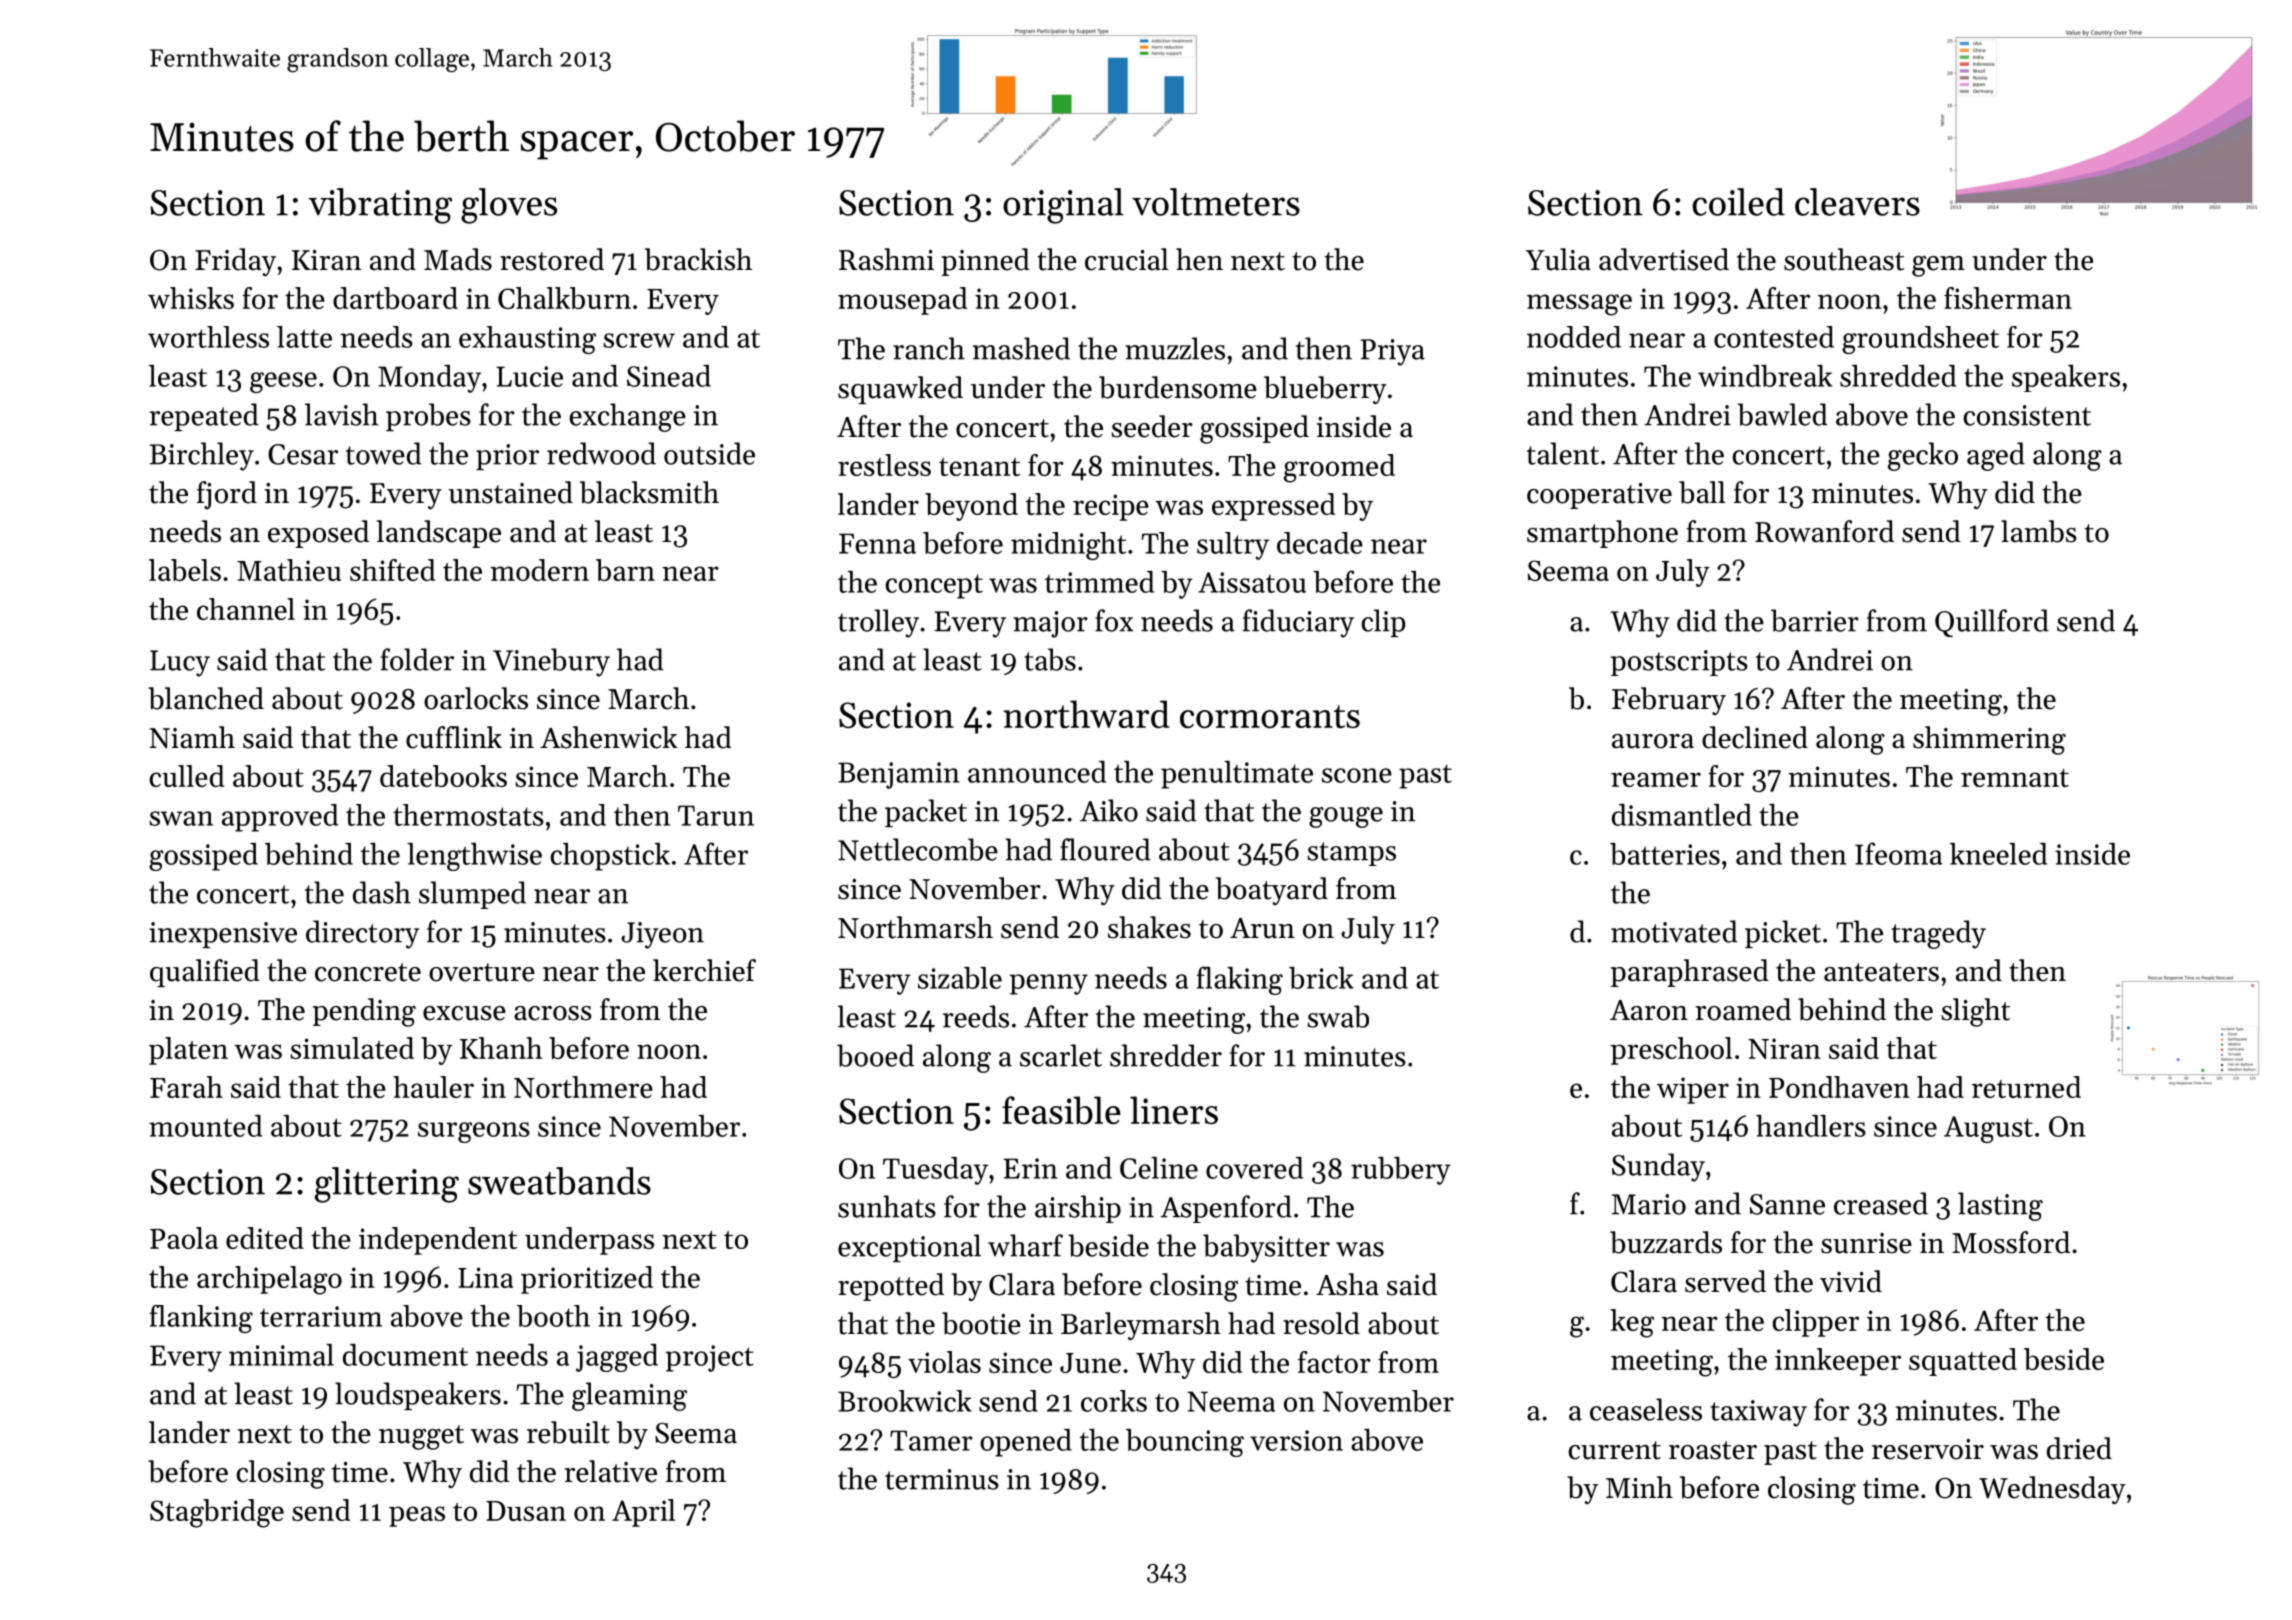 This screenshot has height=1620, width=2292. I want to click on original, so click(1063, 206).
